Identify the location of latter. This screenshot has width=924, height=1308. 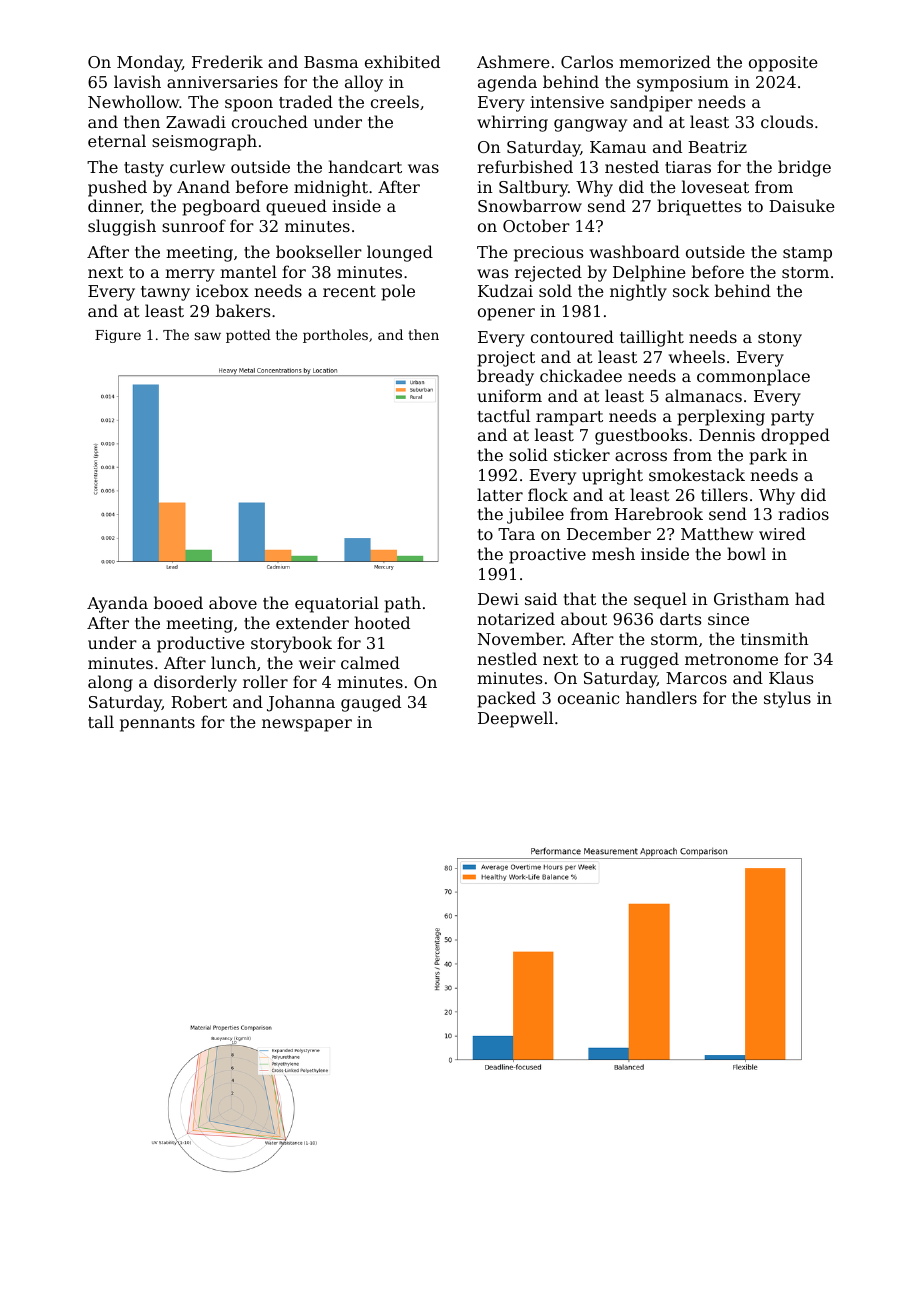
(500, 494).
